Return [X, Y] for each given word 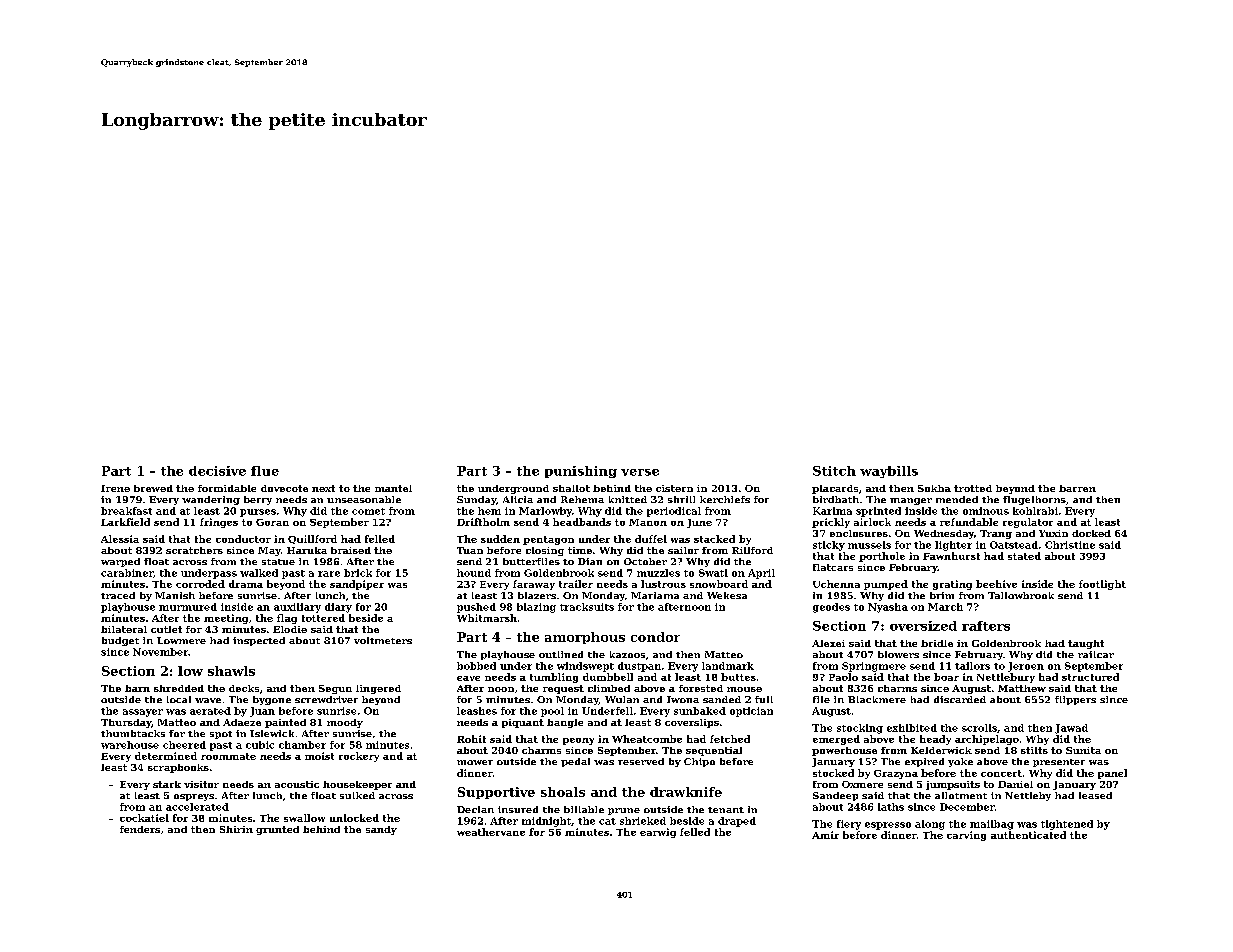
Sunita [1083, 750]
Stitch [834, 471]
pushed [476, 608]
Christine [1070, 545]
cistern [674, 488]
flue [265, 471]
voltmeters [383, 640]
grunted [277, 830]
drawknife [686, 792]
